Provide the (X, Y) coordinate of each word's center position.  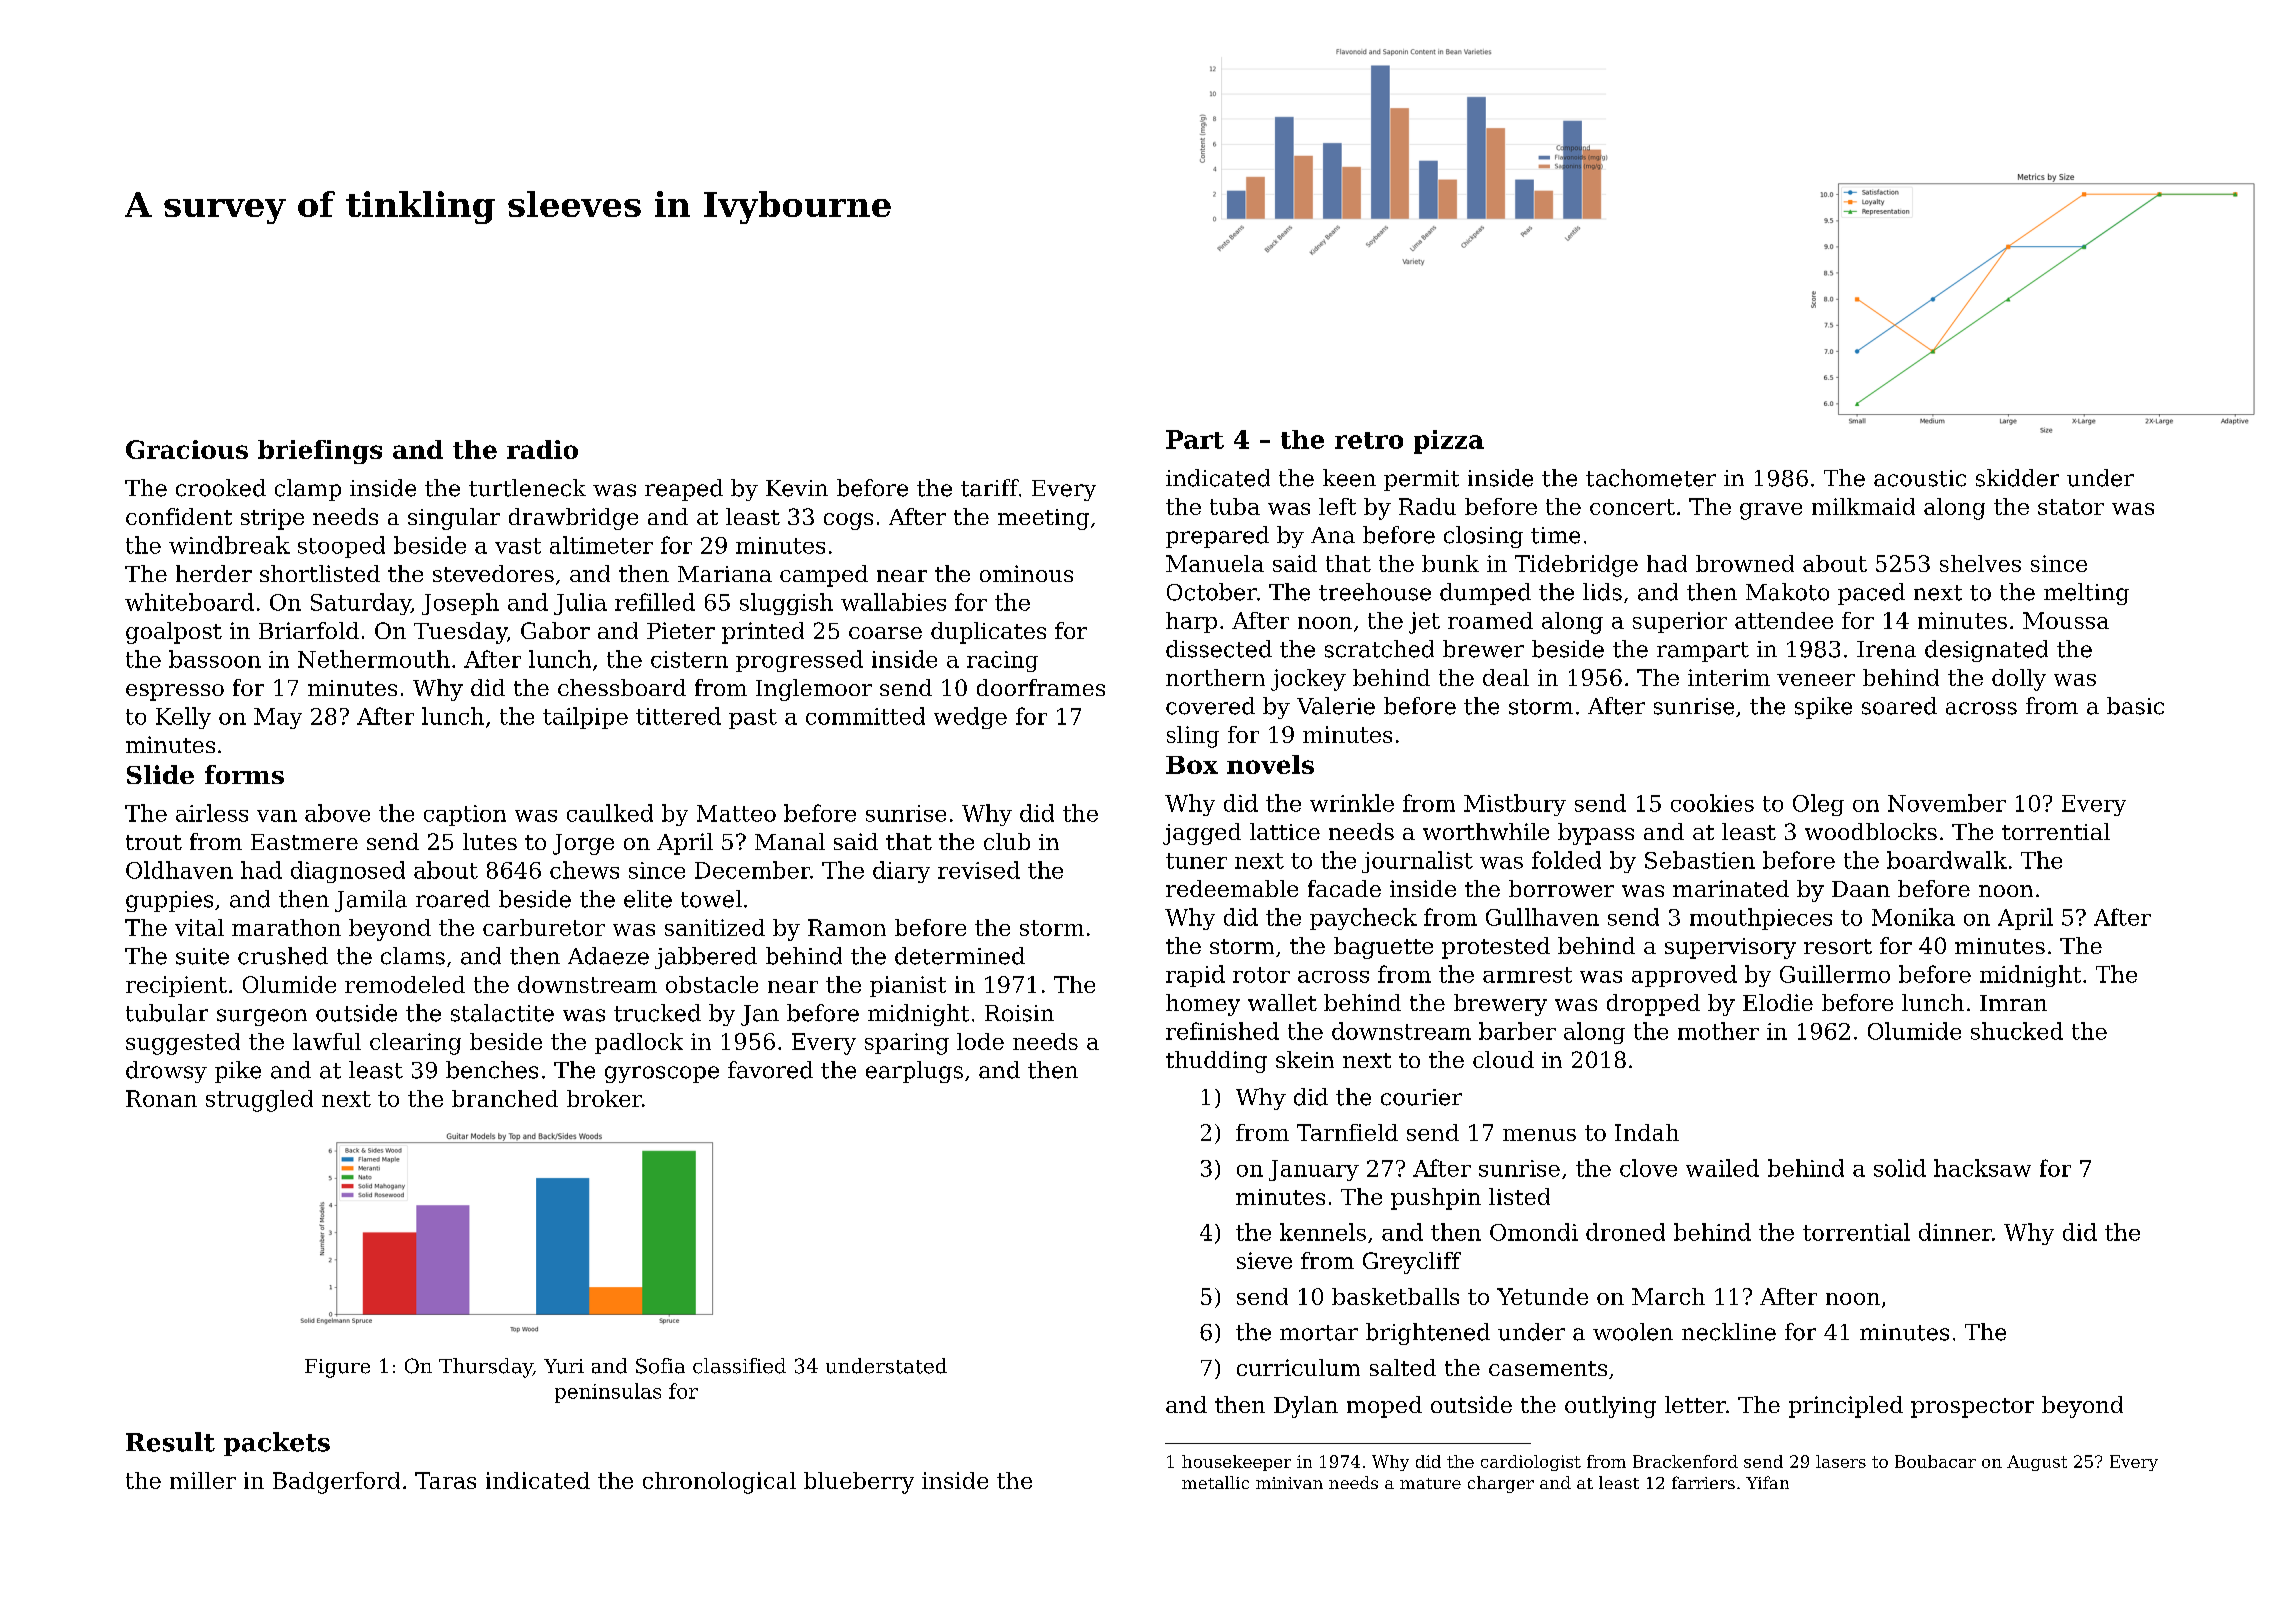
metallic (1215, 1482)
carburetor (544, 927)
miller (203, 1480)
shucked (2017, 1031)
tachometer (1651, 478)
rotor (1261, 975)
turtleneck (527, 488)
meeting (1043, 519)
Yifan (1767, 1482)
